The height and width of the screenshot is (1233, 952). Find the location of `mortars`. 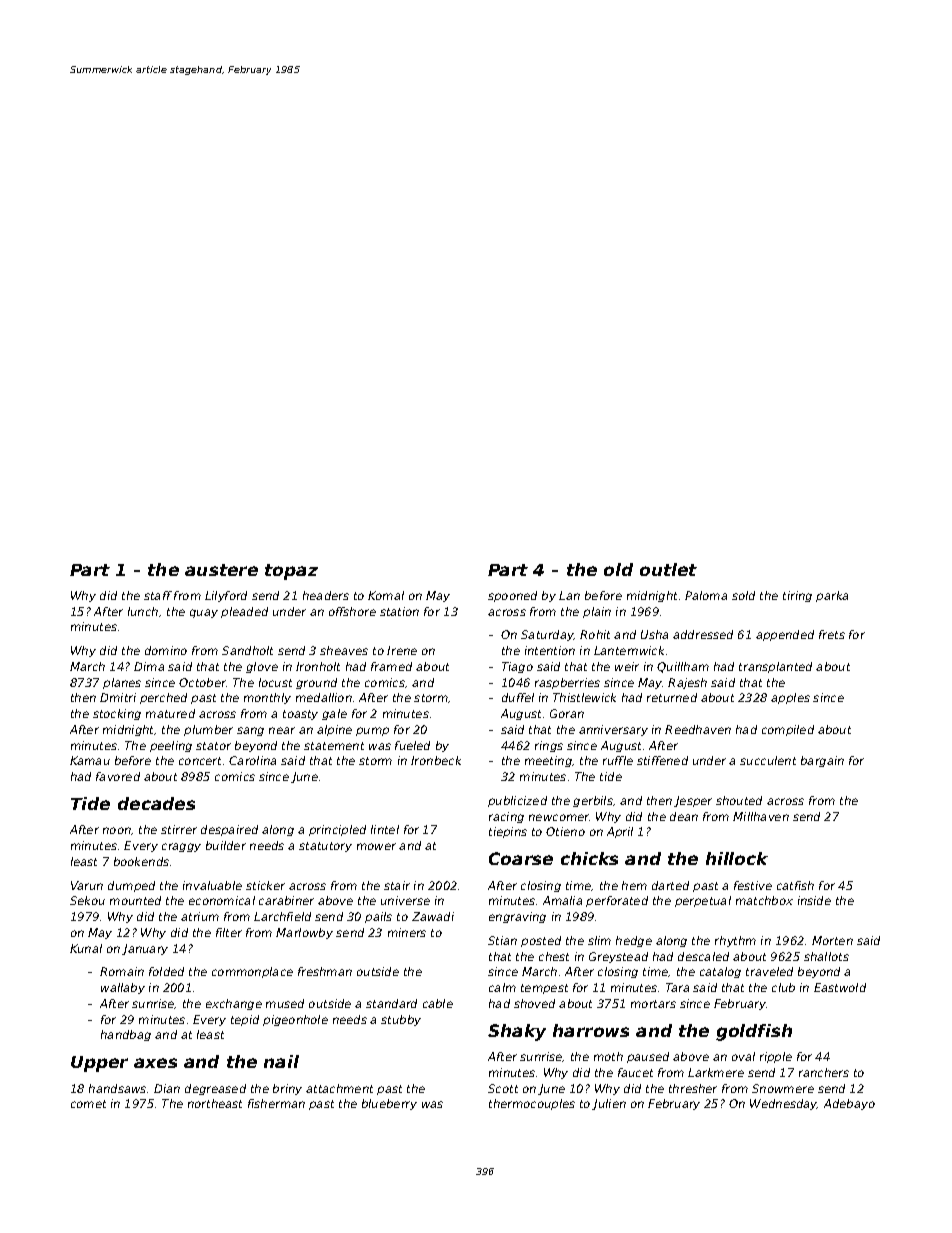

mortars is located at coordinates (653, 1004).
